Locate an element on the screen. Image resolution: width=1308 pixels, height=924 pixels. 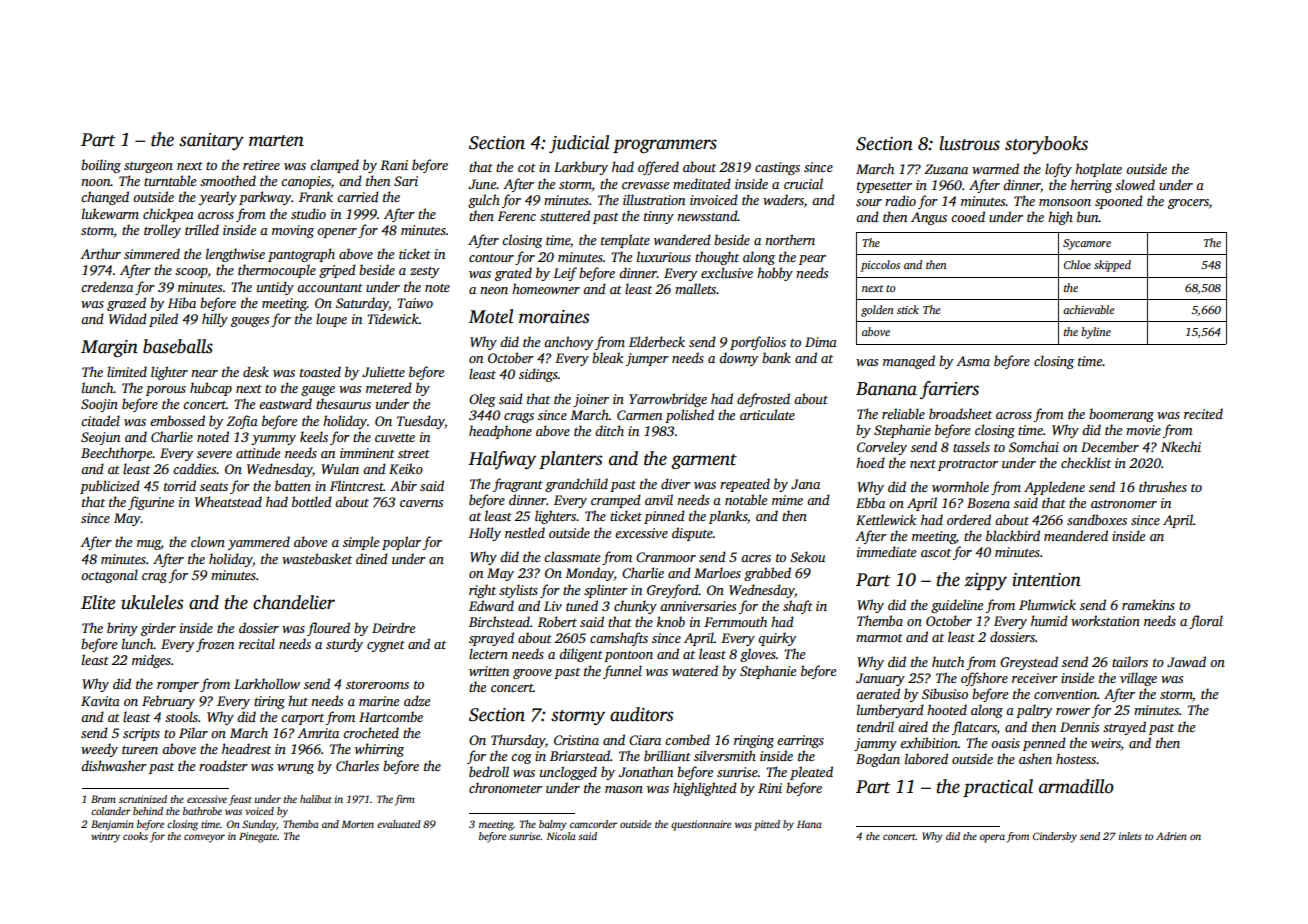
cuvette is located at coordinates (395, 438).
